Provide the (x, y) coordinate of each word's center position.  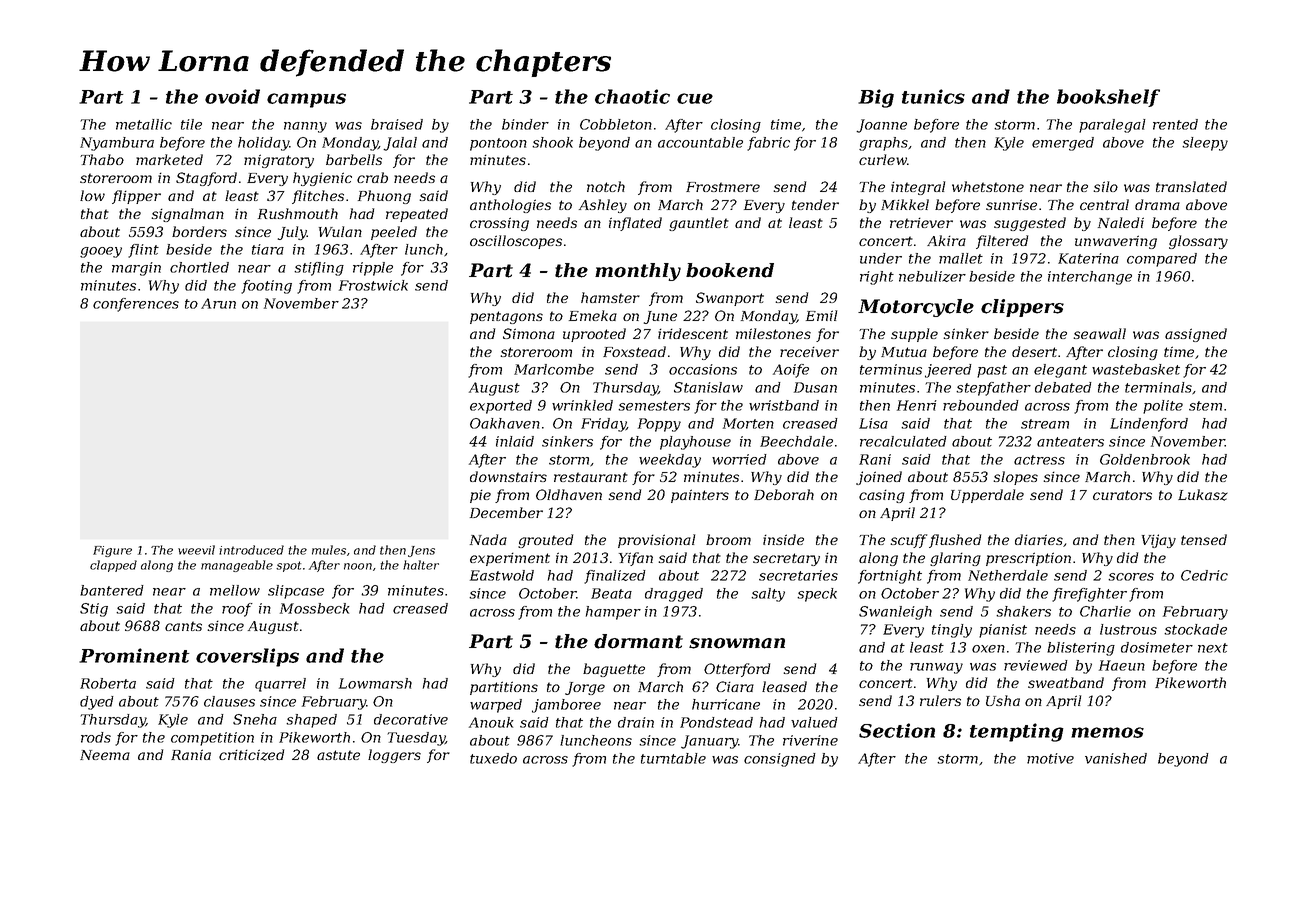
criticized (251, 755)
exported (501, 407)
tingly (952, 631)
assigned (1196, 335)
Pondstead (716, 722)
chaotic (632, 96)
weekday (670, 461)
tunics (933, 96)
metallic (144, 124)
